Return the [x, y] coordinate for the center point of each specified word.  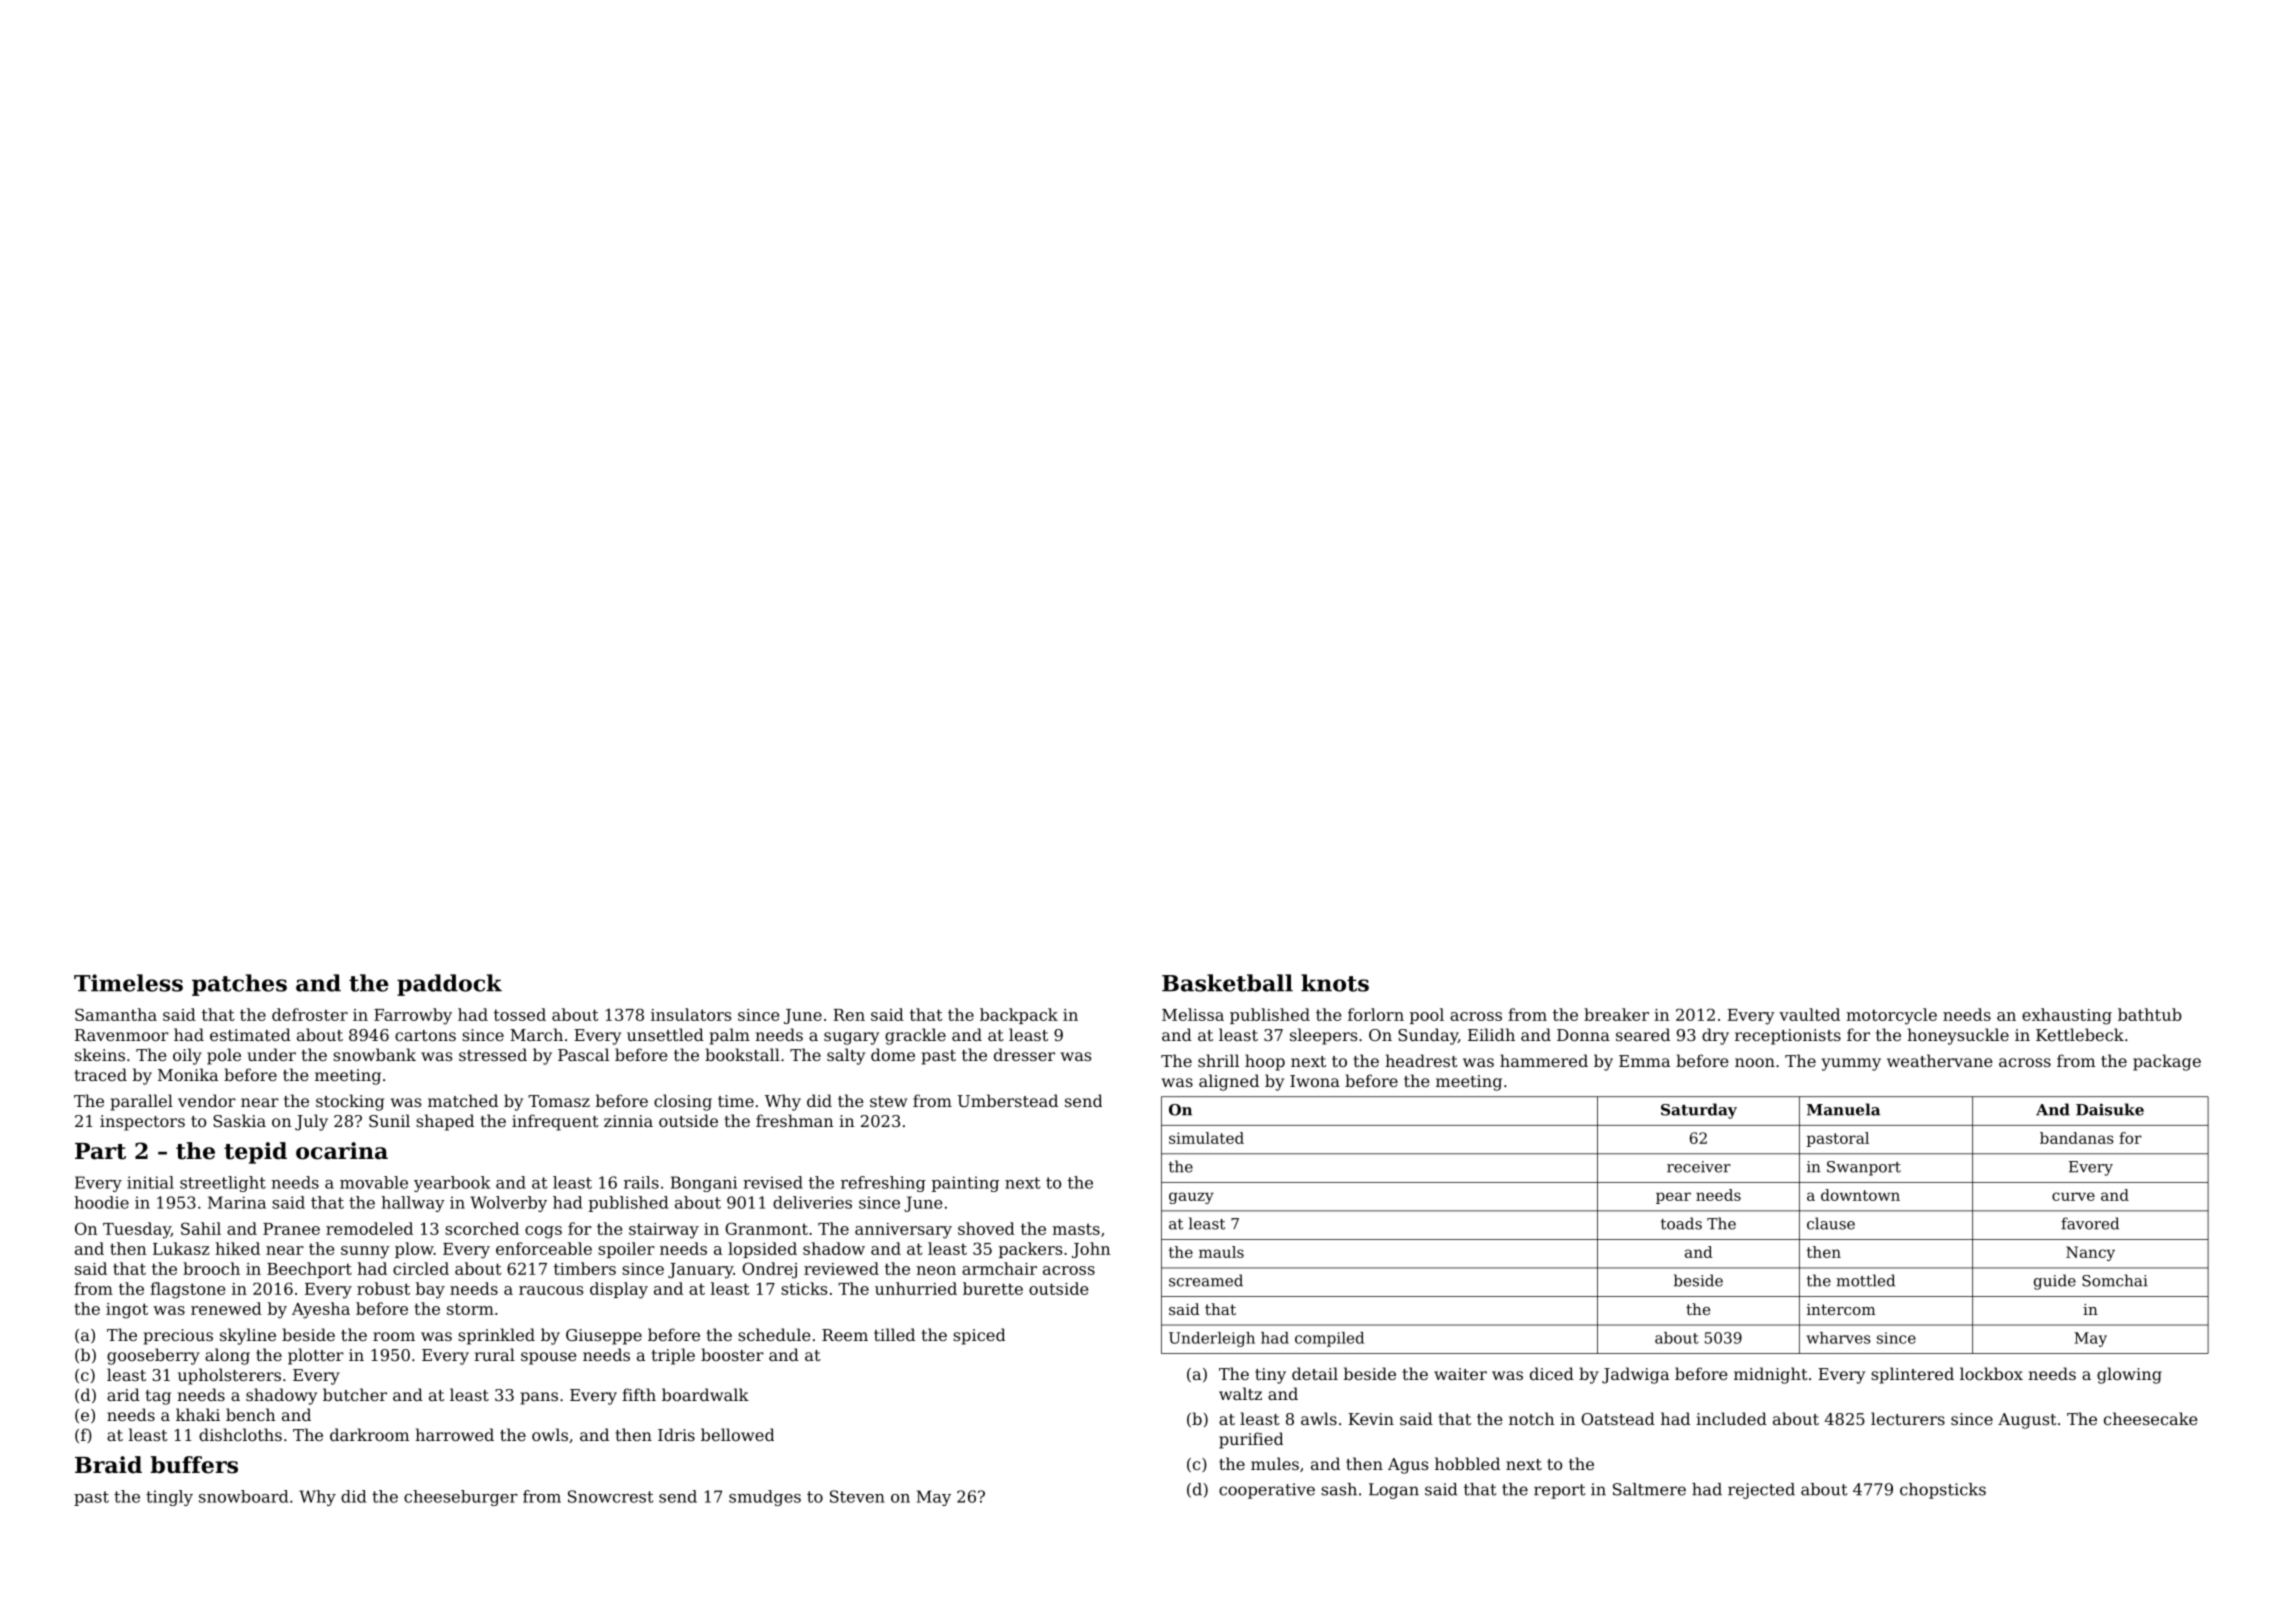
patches [239, 985]
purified [1251, 1440]
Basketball [1227, 983]
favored [2090, 1223]
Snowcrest [610, 1496]
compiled [1329, 1339]
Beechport [309, 1270]
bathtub [2150, 1014]
